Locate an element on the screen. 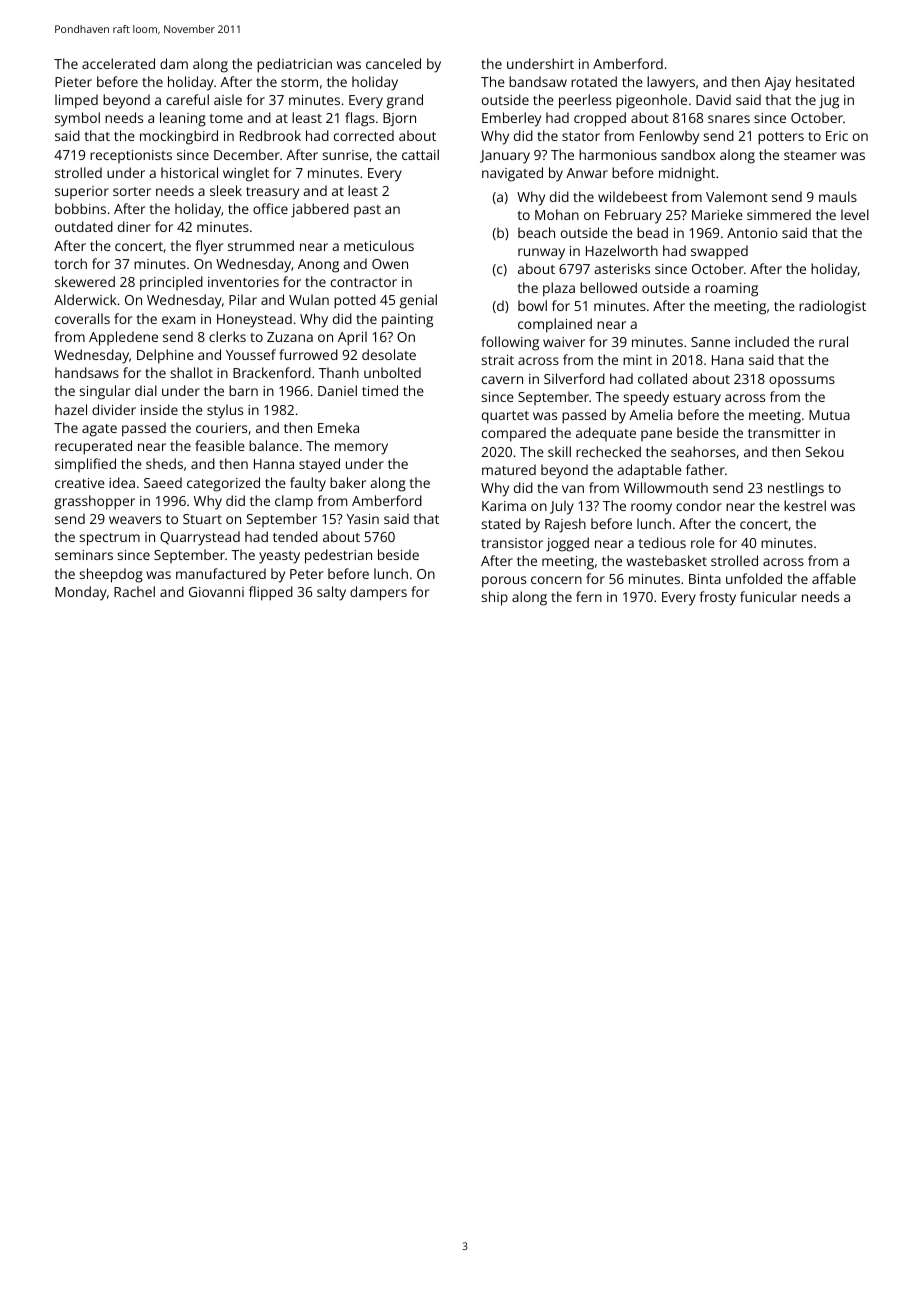  Appledene is located at coordinates (123, 338).
